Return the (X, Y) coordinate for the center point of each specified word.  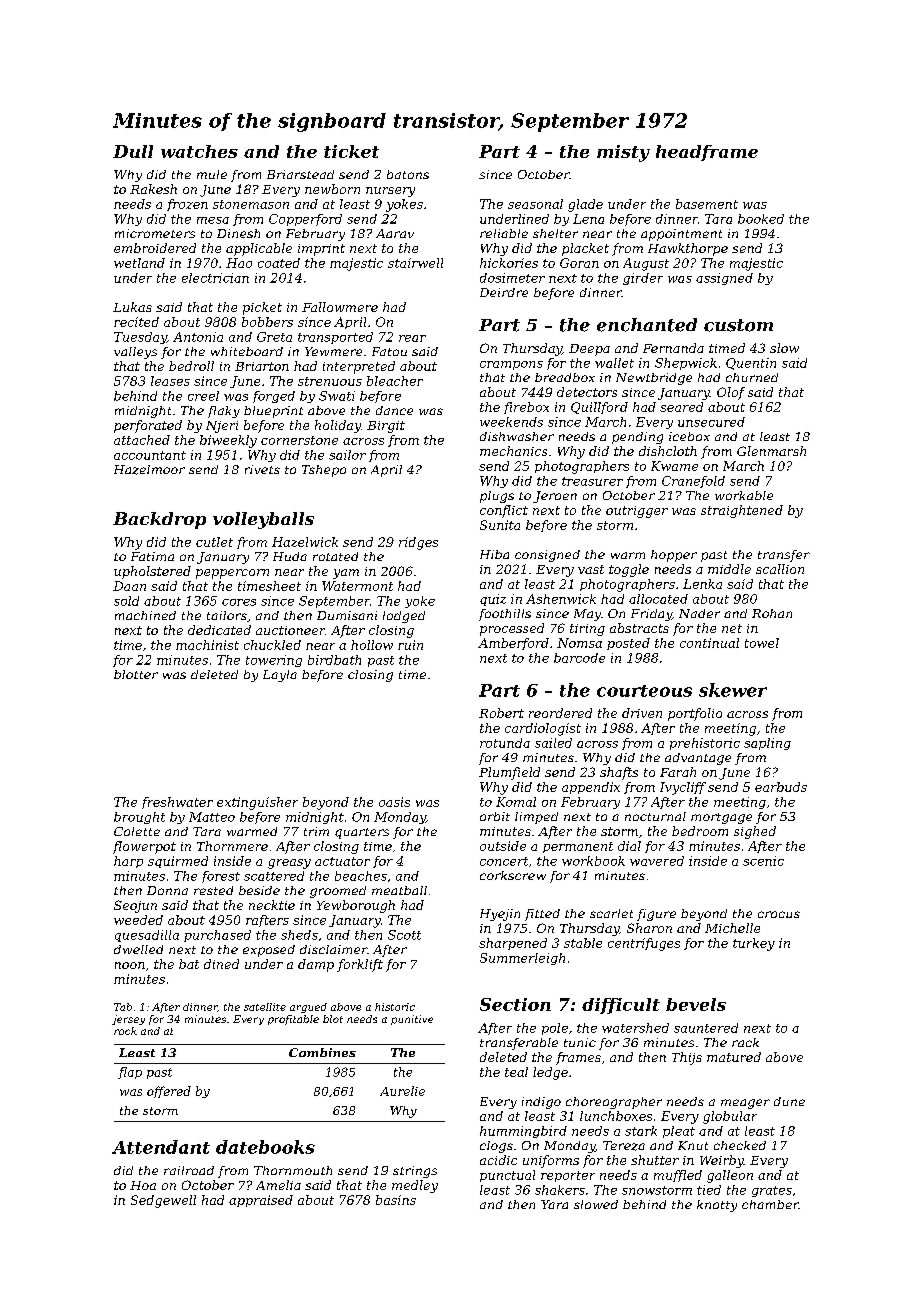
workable (744, 495)
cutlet (214, 542)
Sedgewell (163, 1201)
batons (408, 174)
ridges (418, 543)
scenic (763, 861)
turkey (754, 944)
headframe (707, 153)
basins (396, 1200)
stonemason (251, 204)
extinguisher (257, 803)
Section (515, 1004)
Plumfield (509, 773)
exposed (269, 951)
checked (740, 1145)
